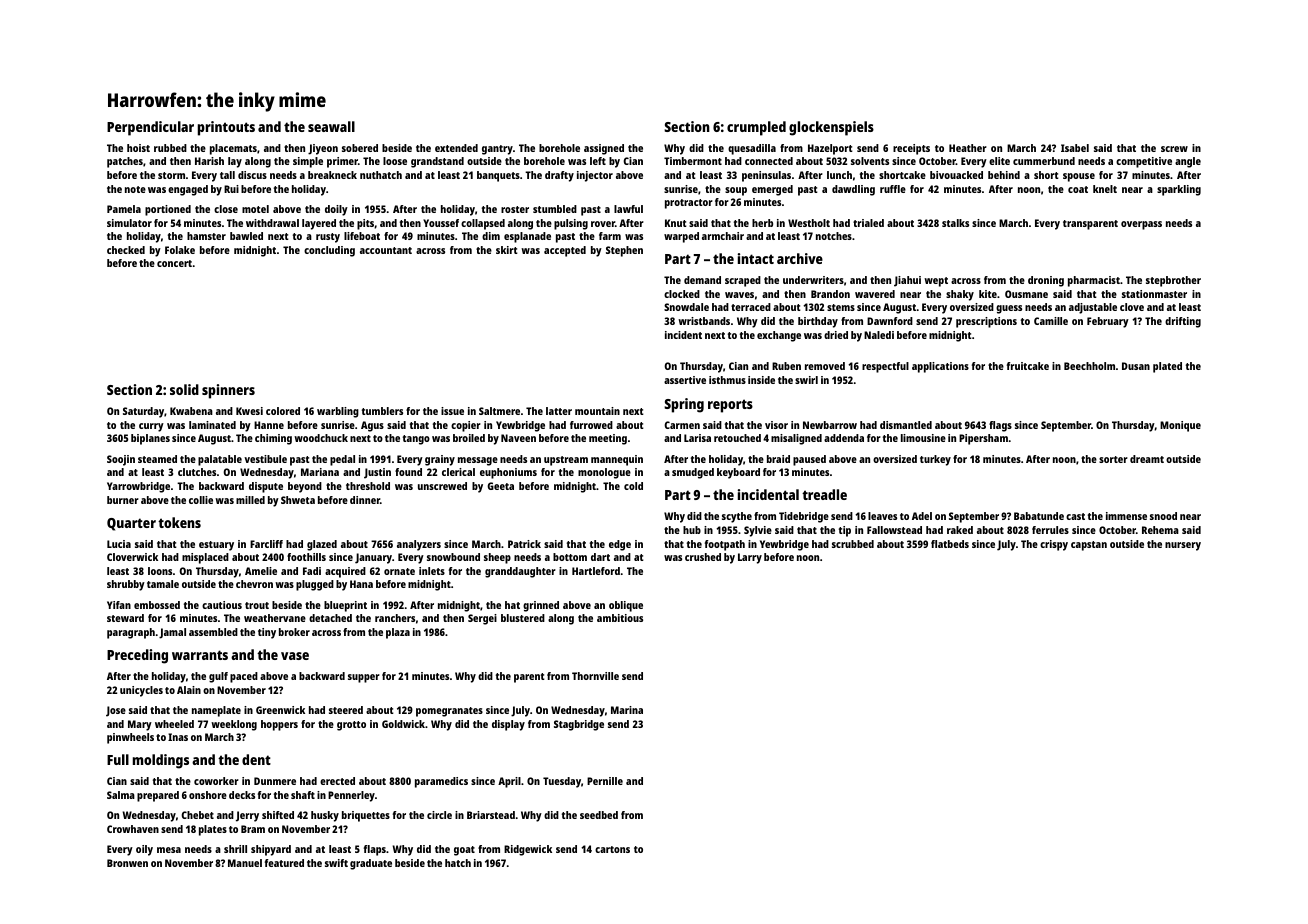  I want to click on solvents, so click(870, 161).
